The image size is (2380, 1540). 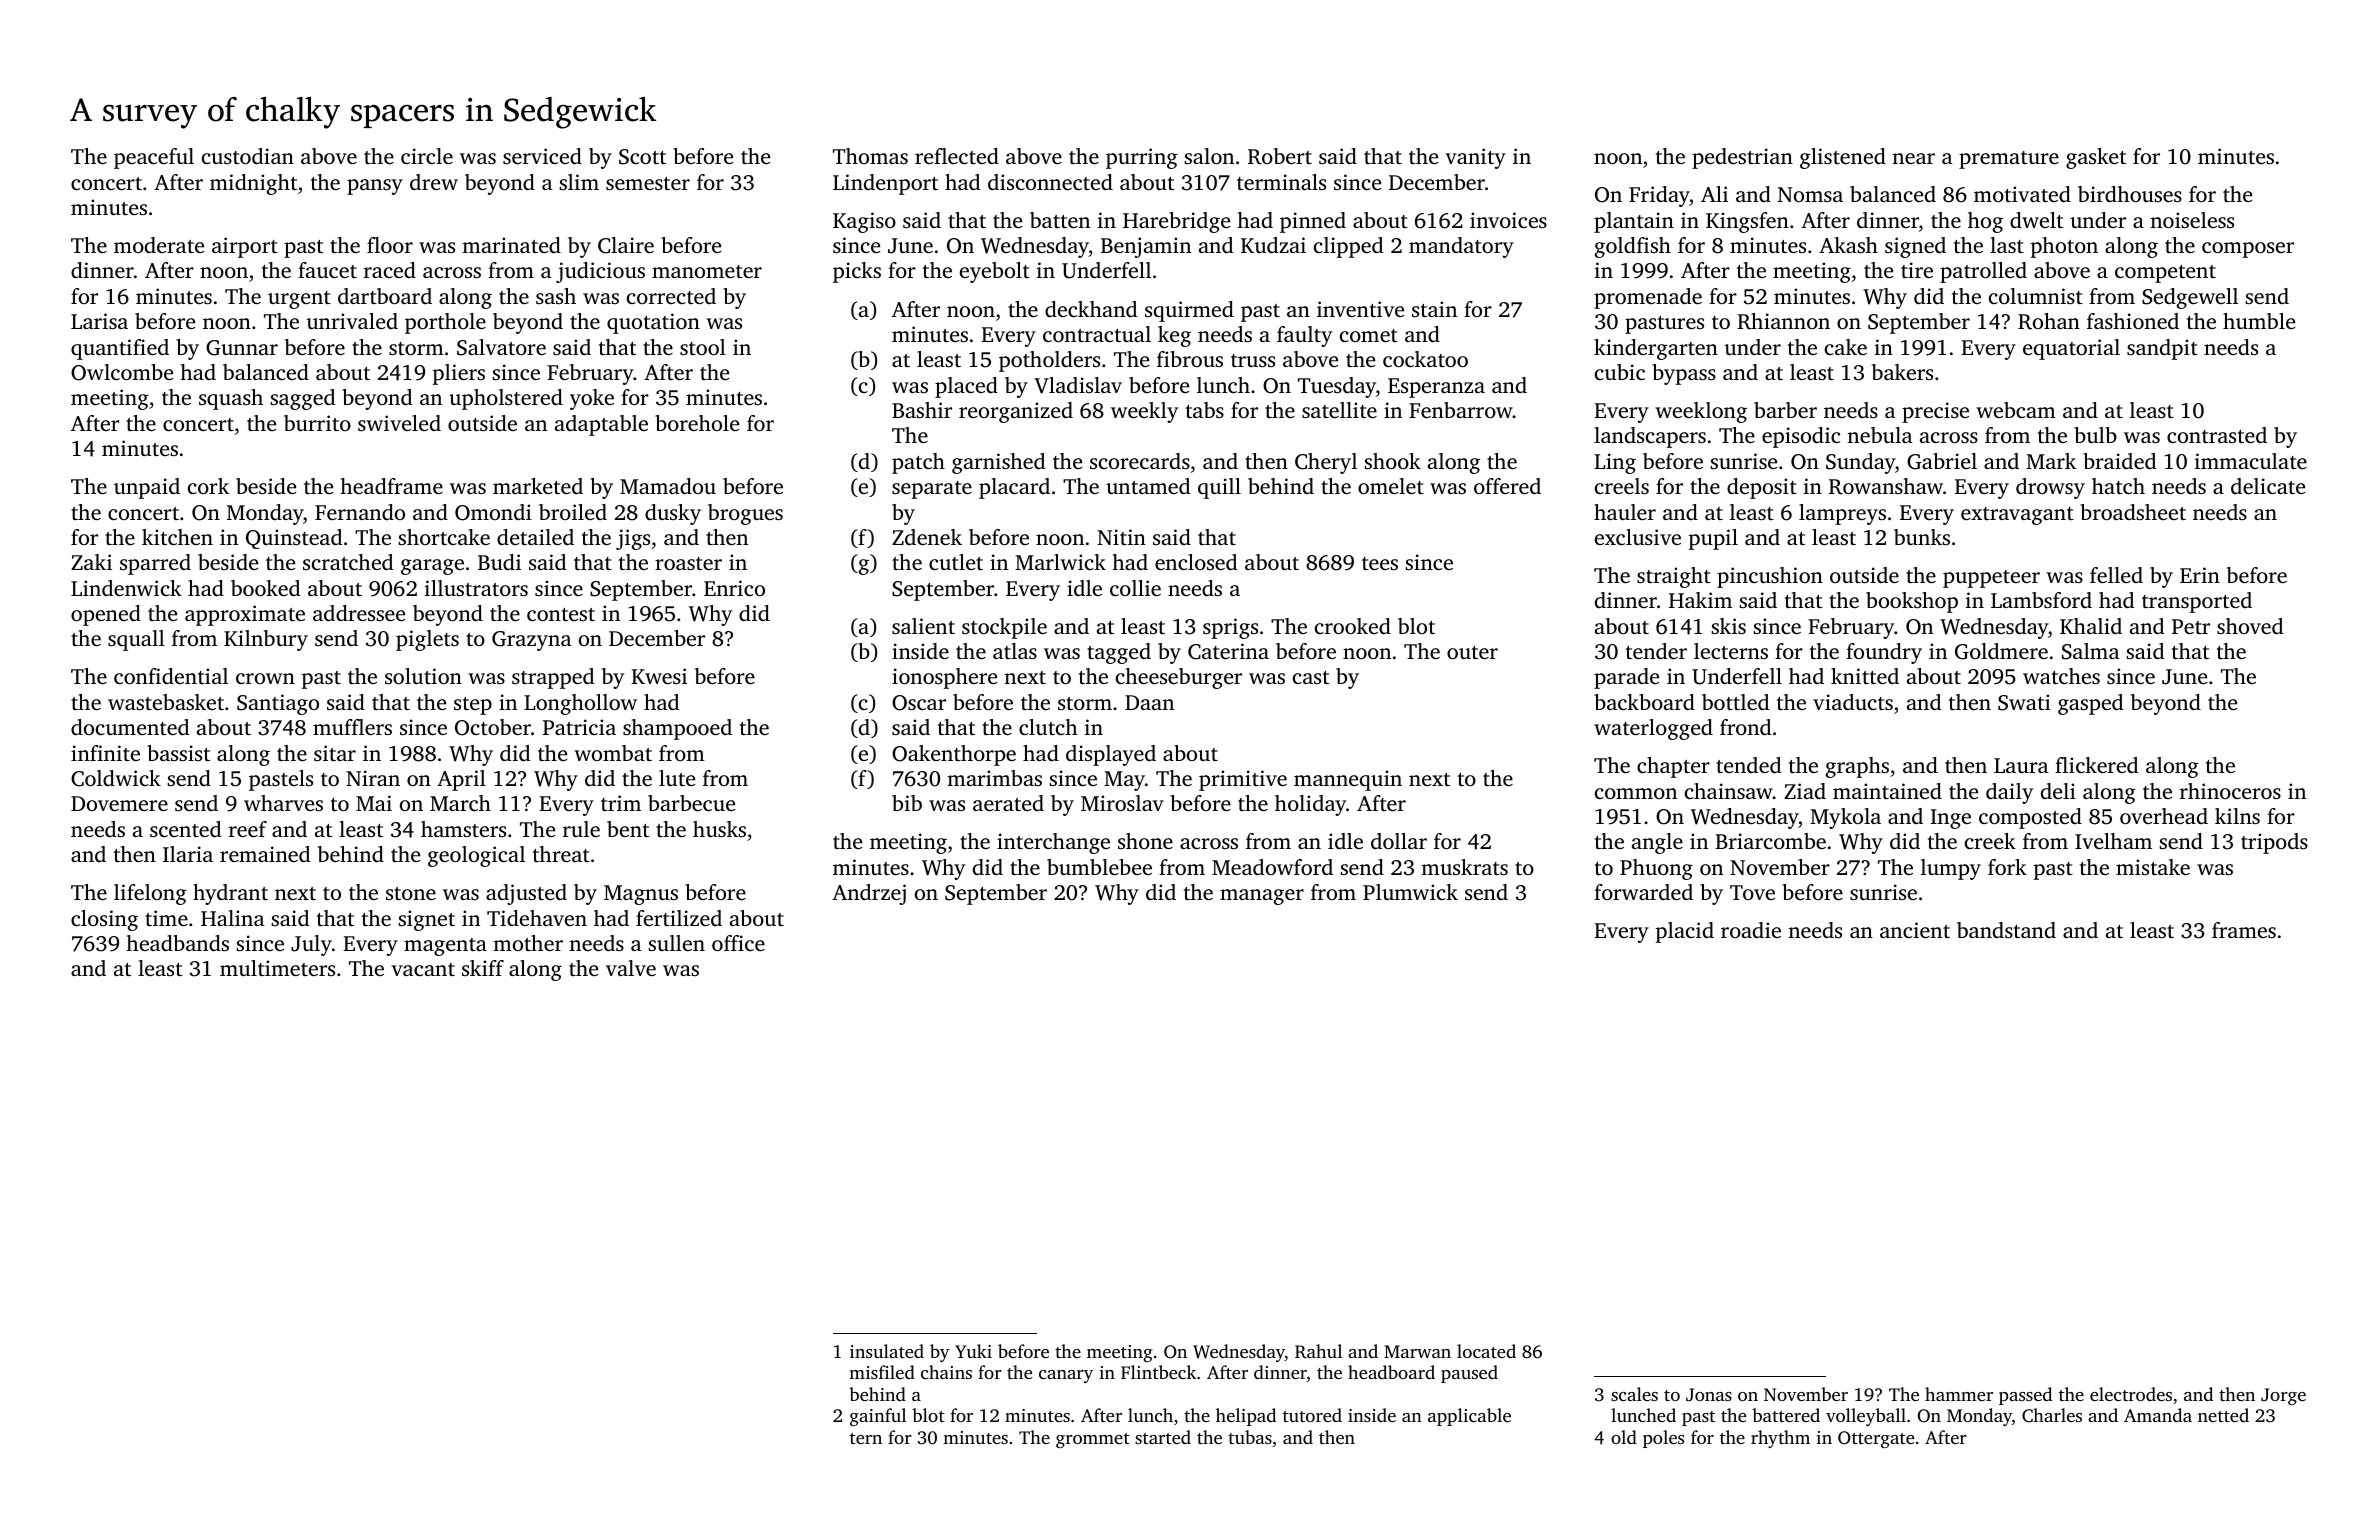 What do you see at coordinates (423, 969) in the document?
I see `vacant` at bounding box center [423, 969].
